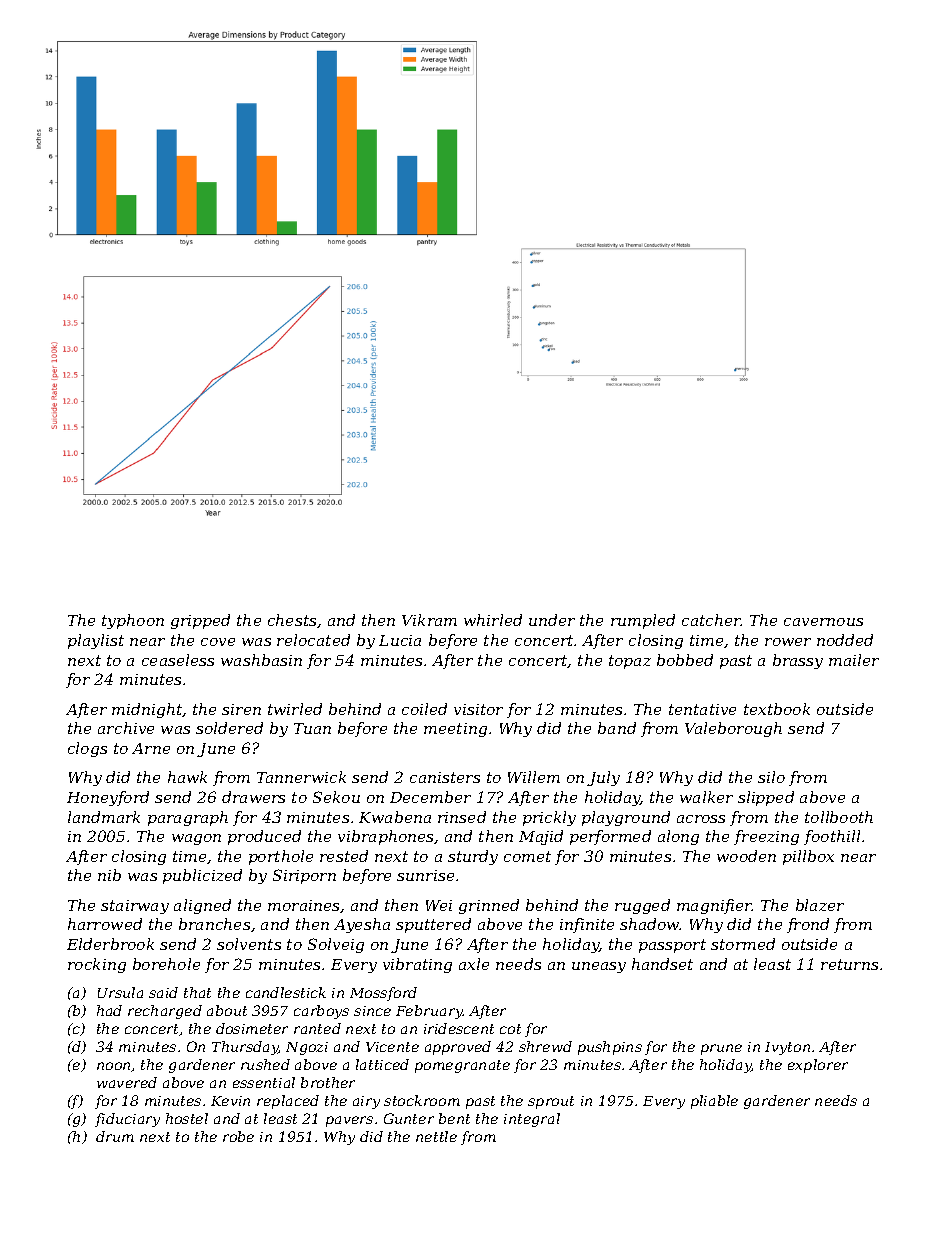 The width and height of the page is (952, 1233). What do you see at coordinates (214, 924) in the page?
I see `branches` at bounding box center [214, 924].
